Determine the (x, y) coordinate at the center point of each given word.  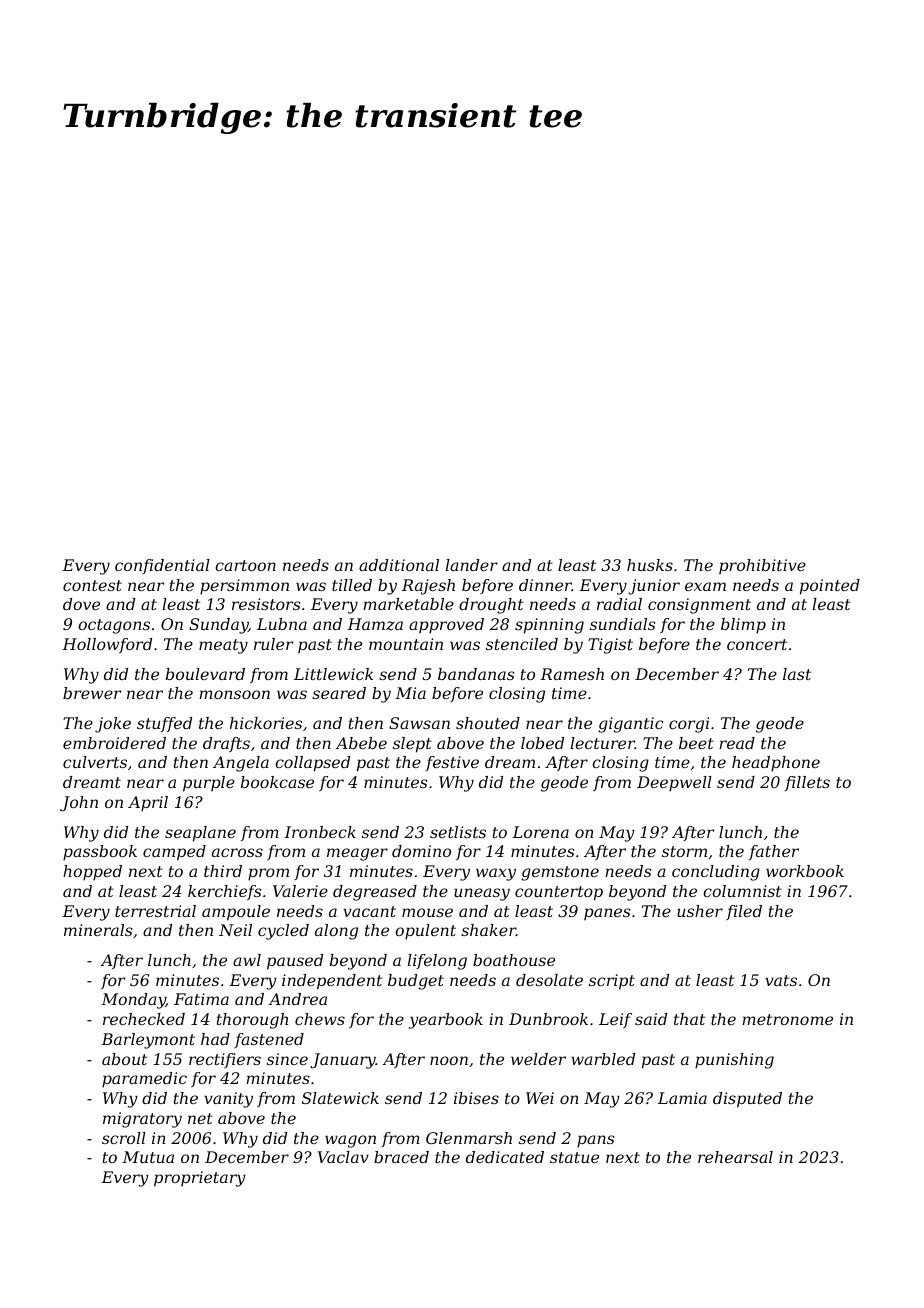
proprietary (200, 1179)
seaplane (200, 834)
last (797, 674)
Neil (235, 930)
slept (412, 745)
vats (781, 980)
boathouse (514, 960)
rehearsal (735, 1157)
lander (472, 565)
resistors (266, 604)
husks (650, 565)
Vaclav (343, 1157)
